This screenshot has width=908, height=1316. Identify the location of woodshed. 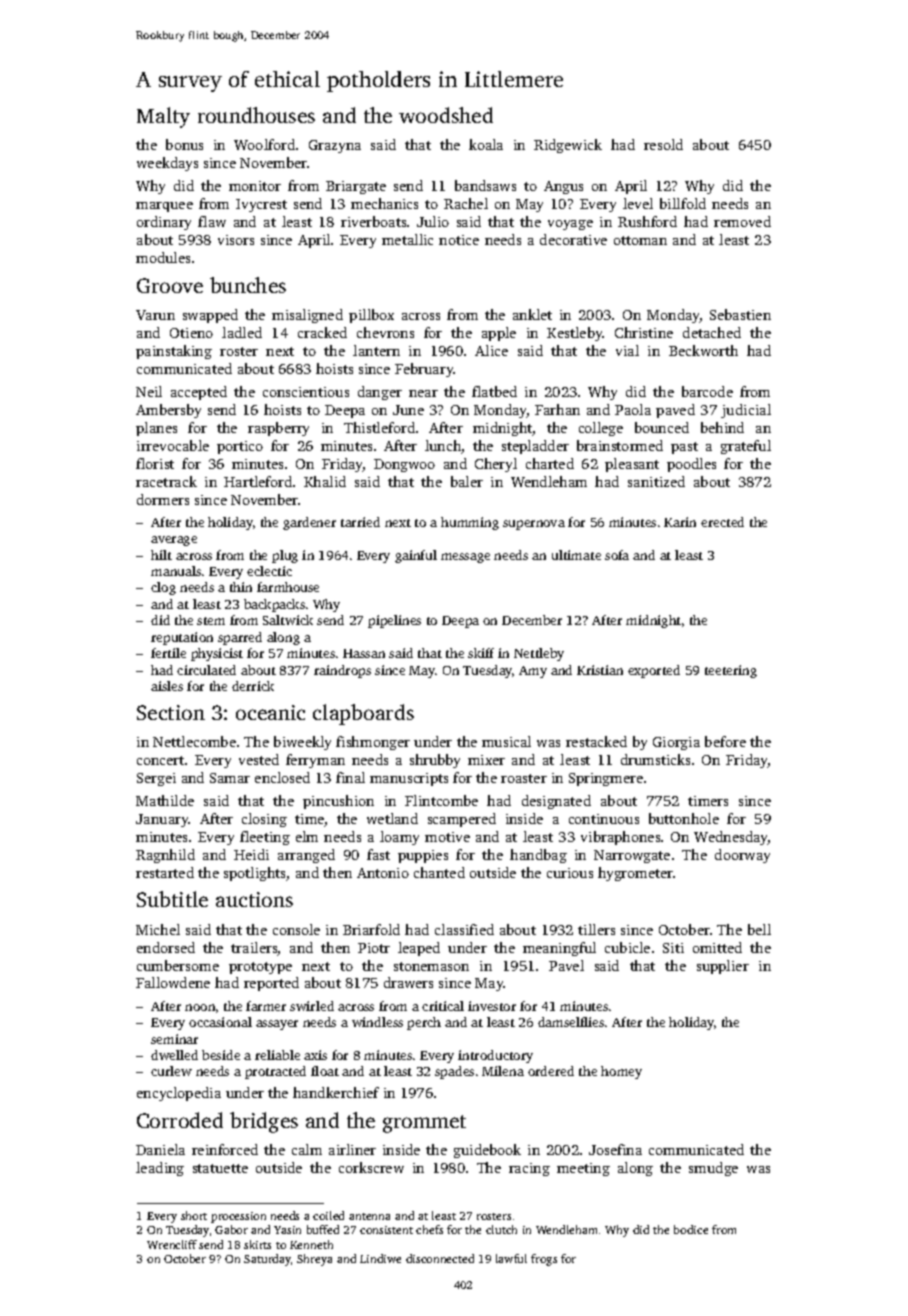
(446, 115).
